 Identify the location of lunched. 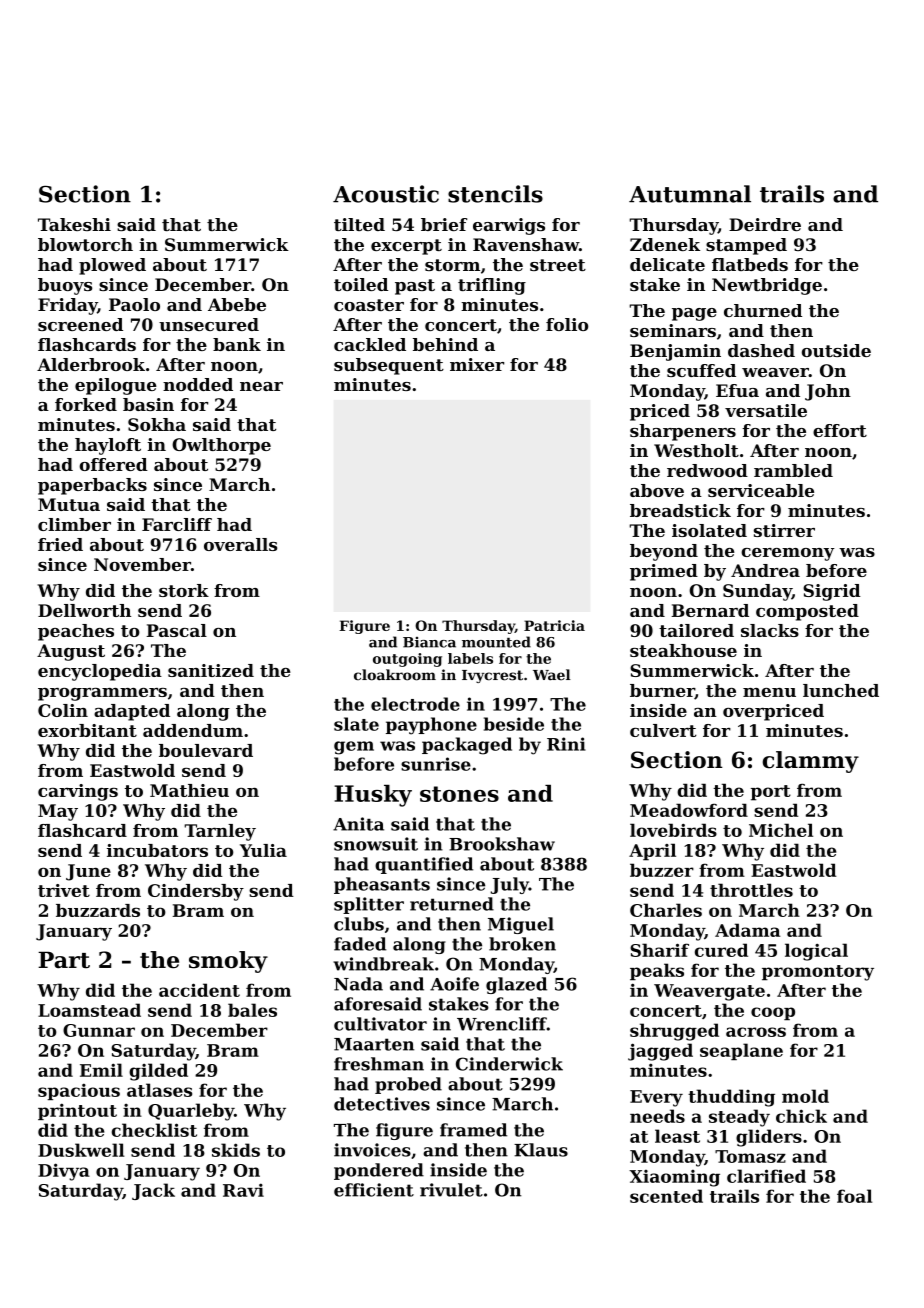
(841, 690).
